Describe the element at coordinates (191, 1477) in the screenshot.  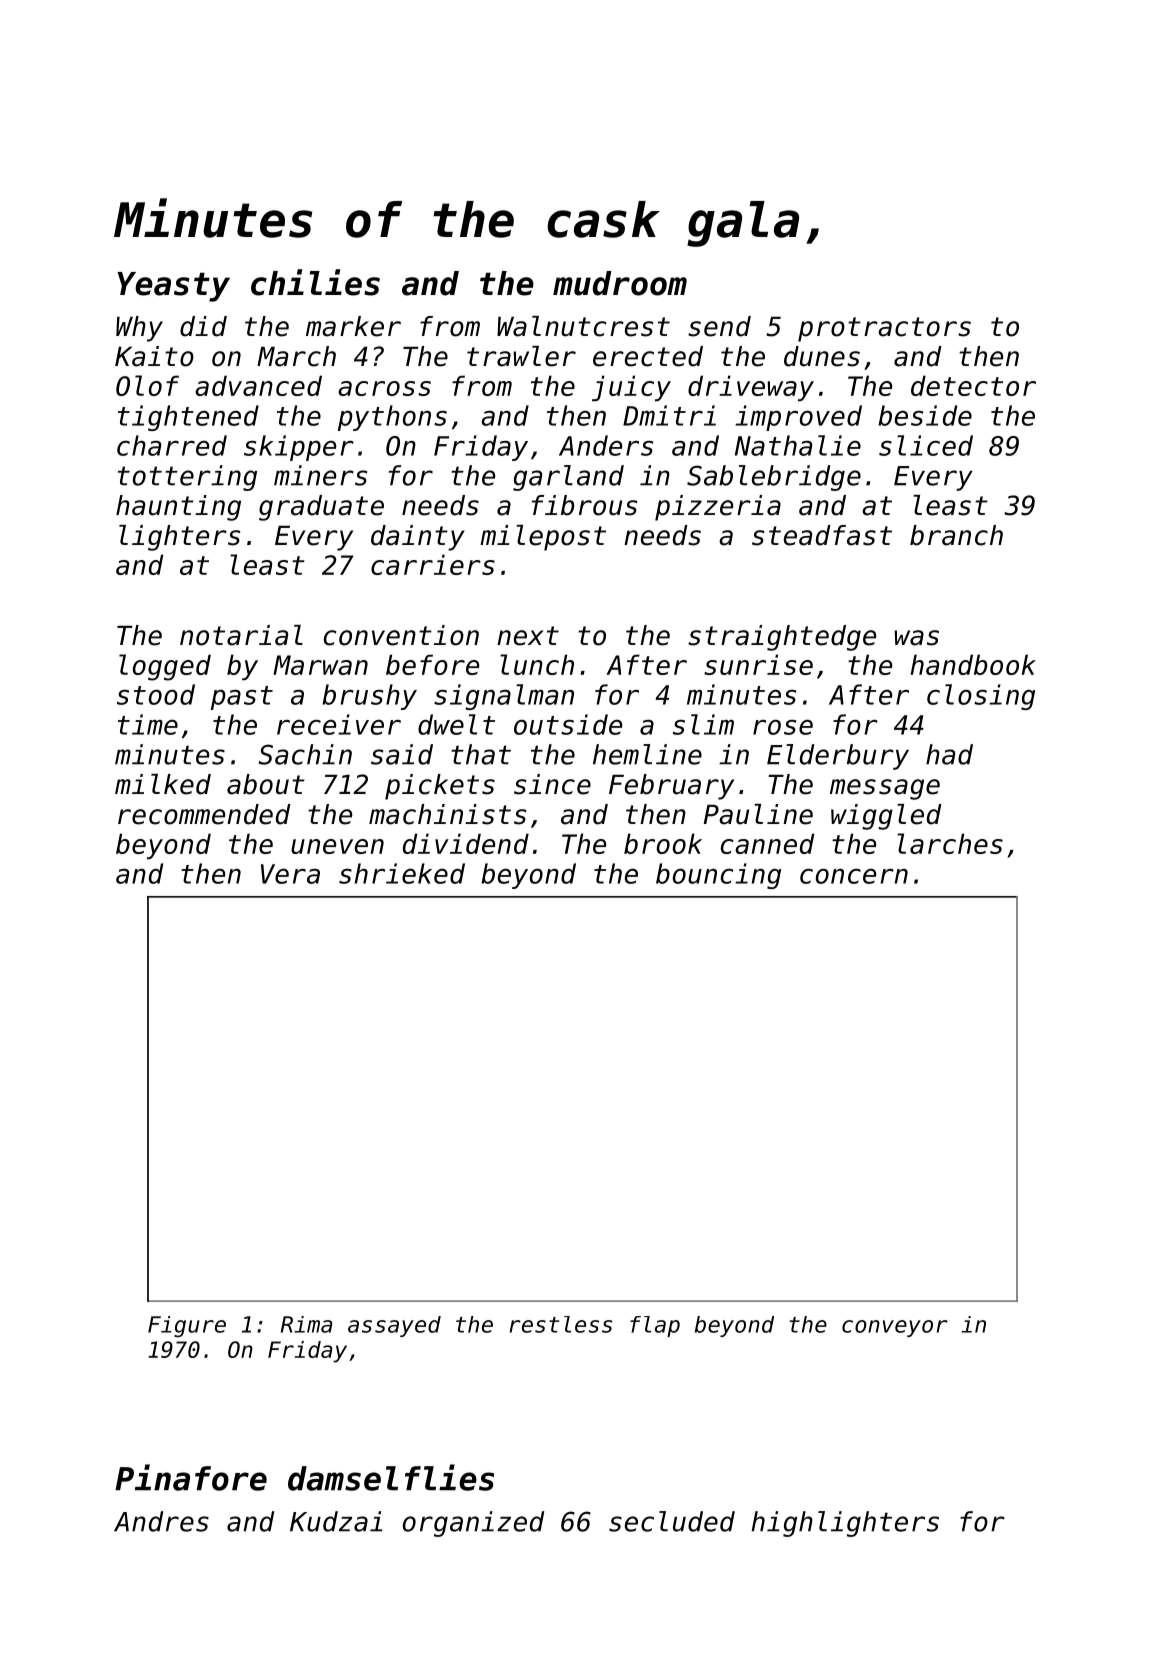
I see `Pinafore` at that location.
